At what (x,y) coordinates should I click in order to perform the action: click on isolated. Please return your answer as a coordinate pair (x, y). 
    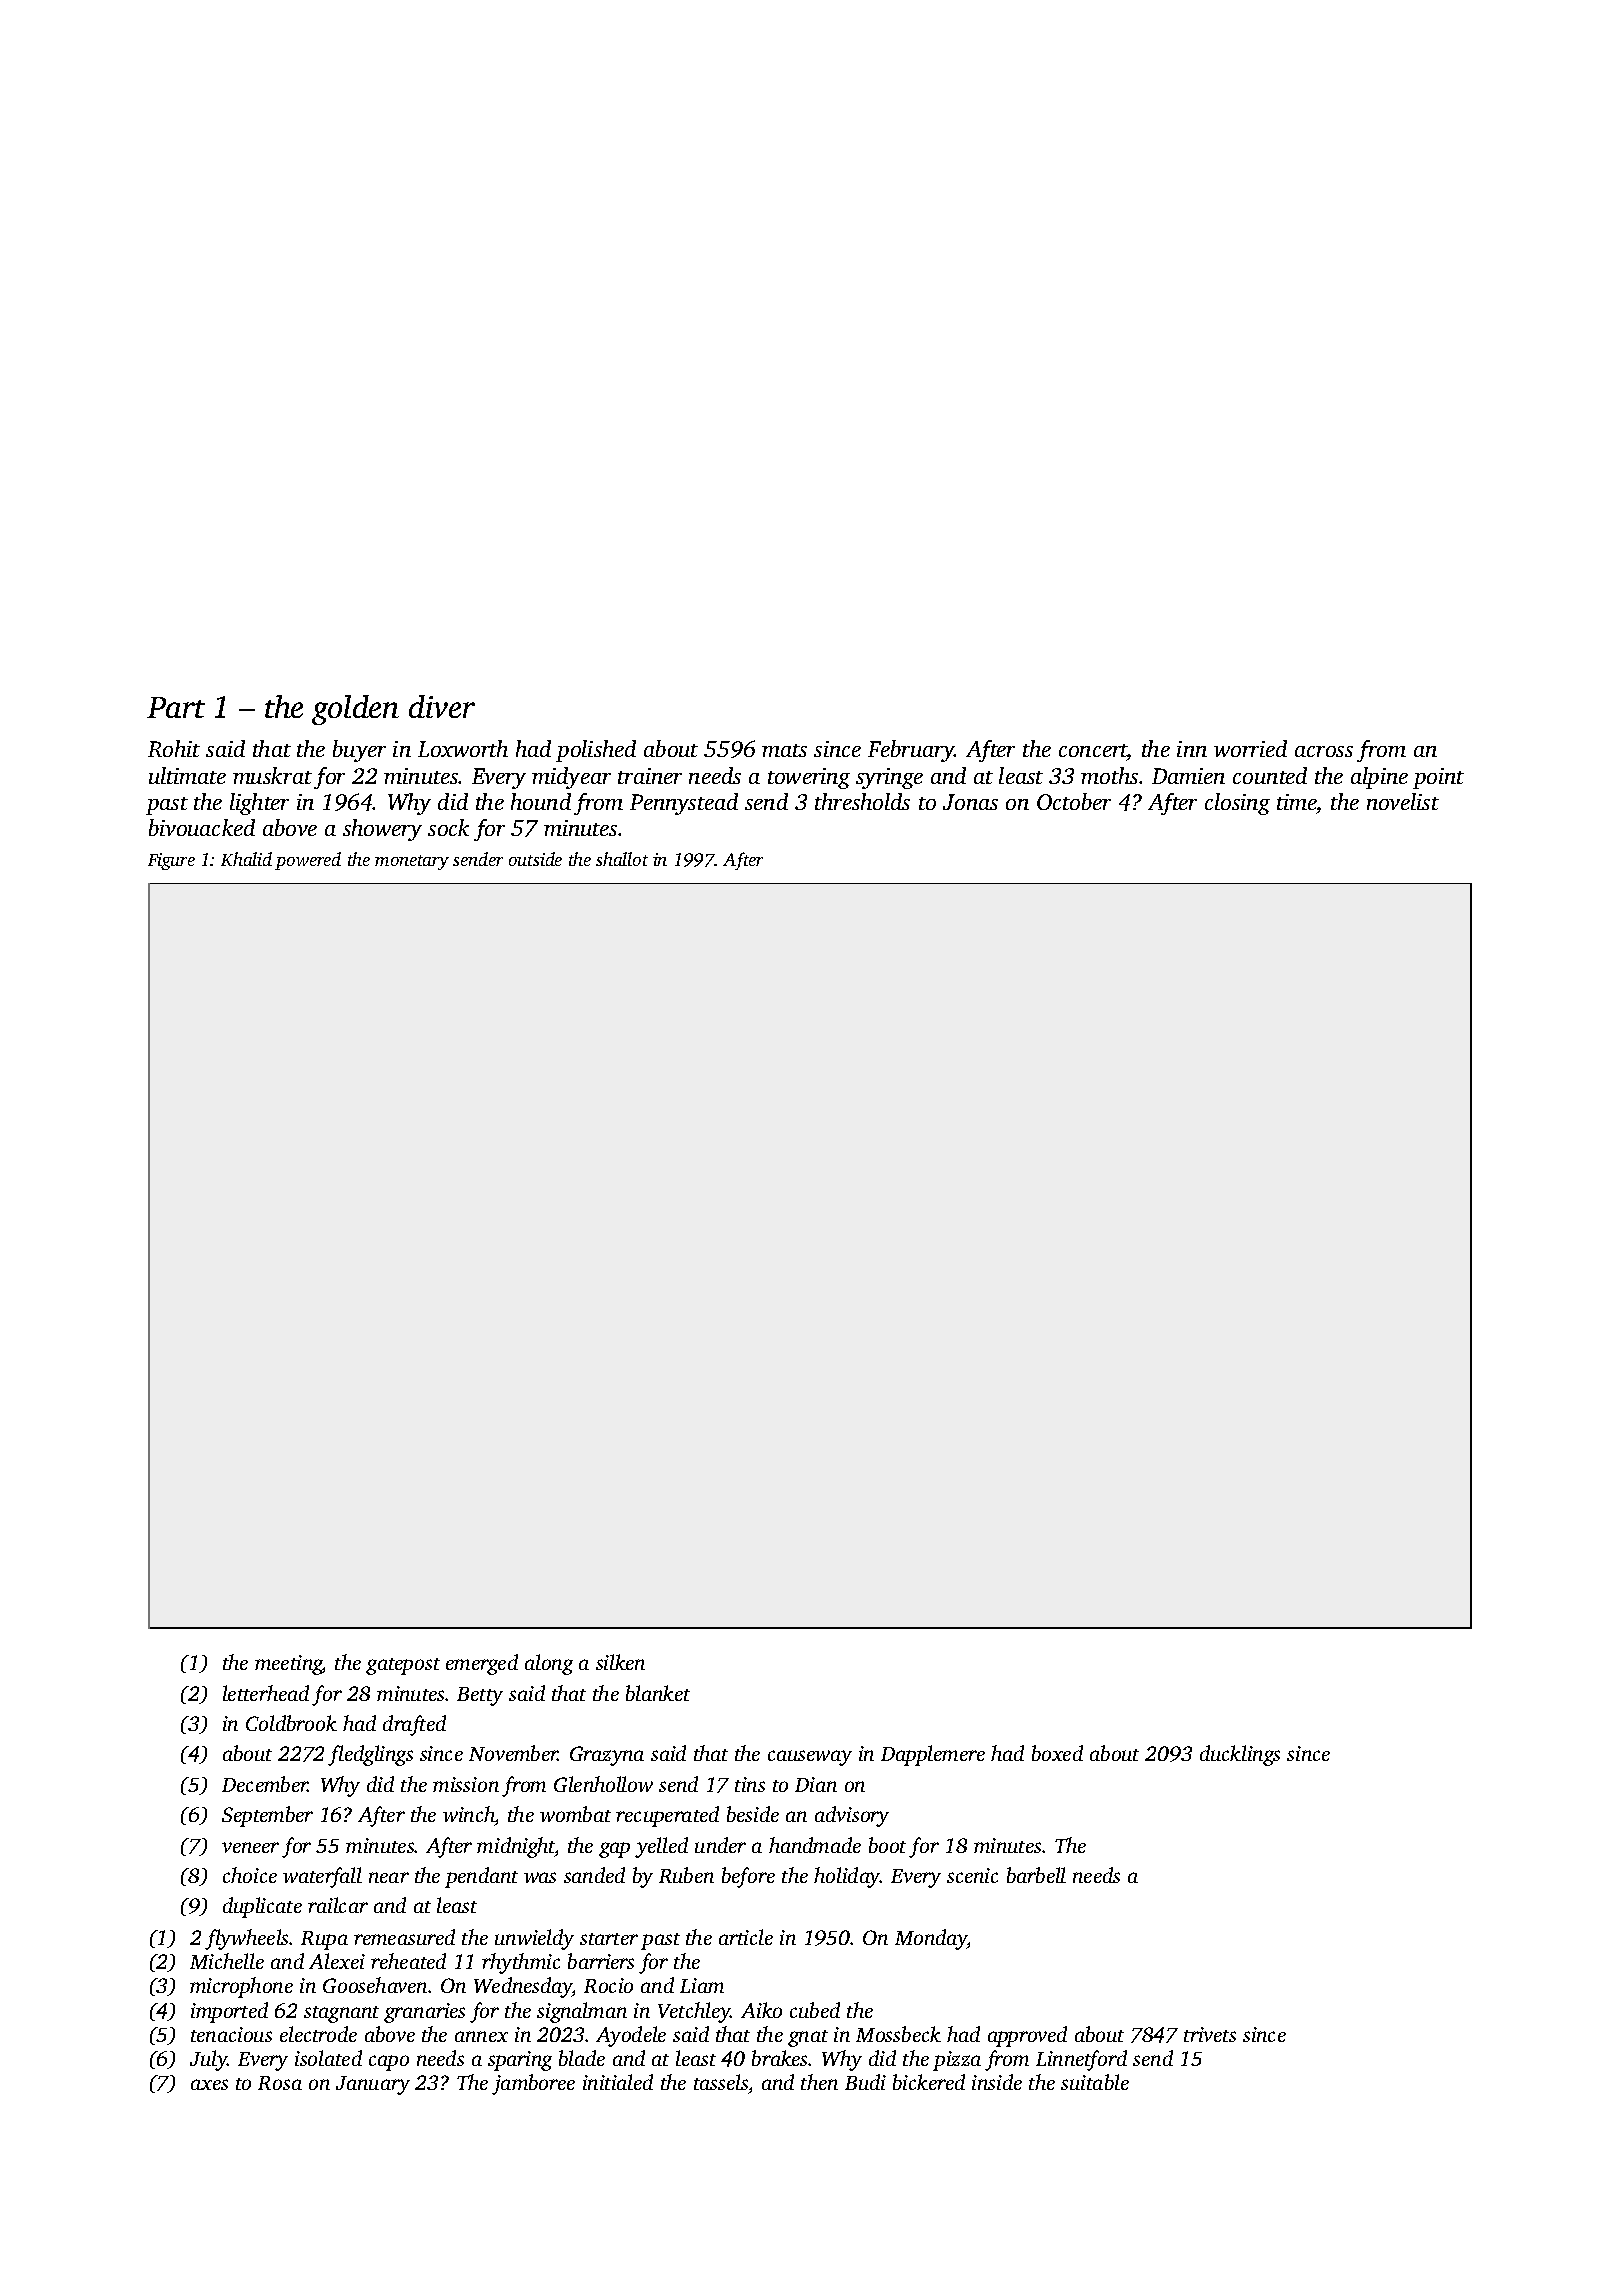
    Looking at the image, I should click on (328, 2058).
